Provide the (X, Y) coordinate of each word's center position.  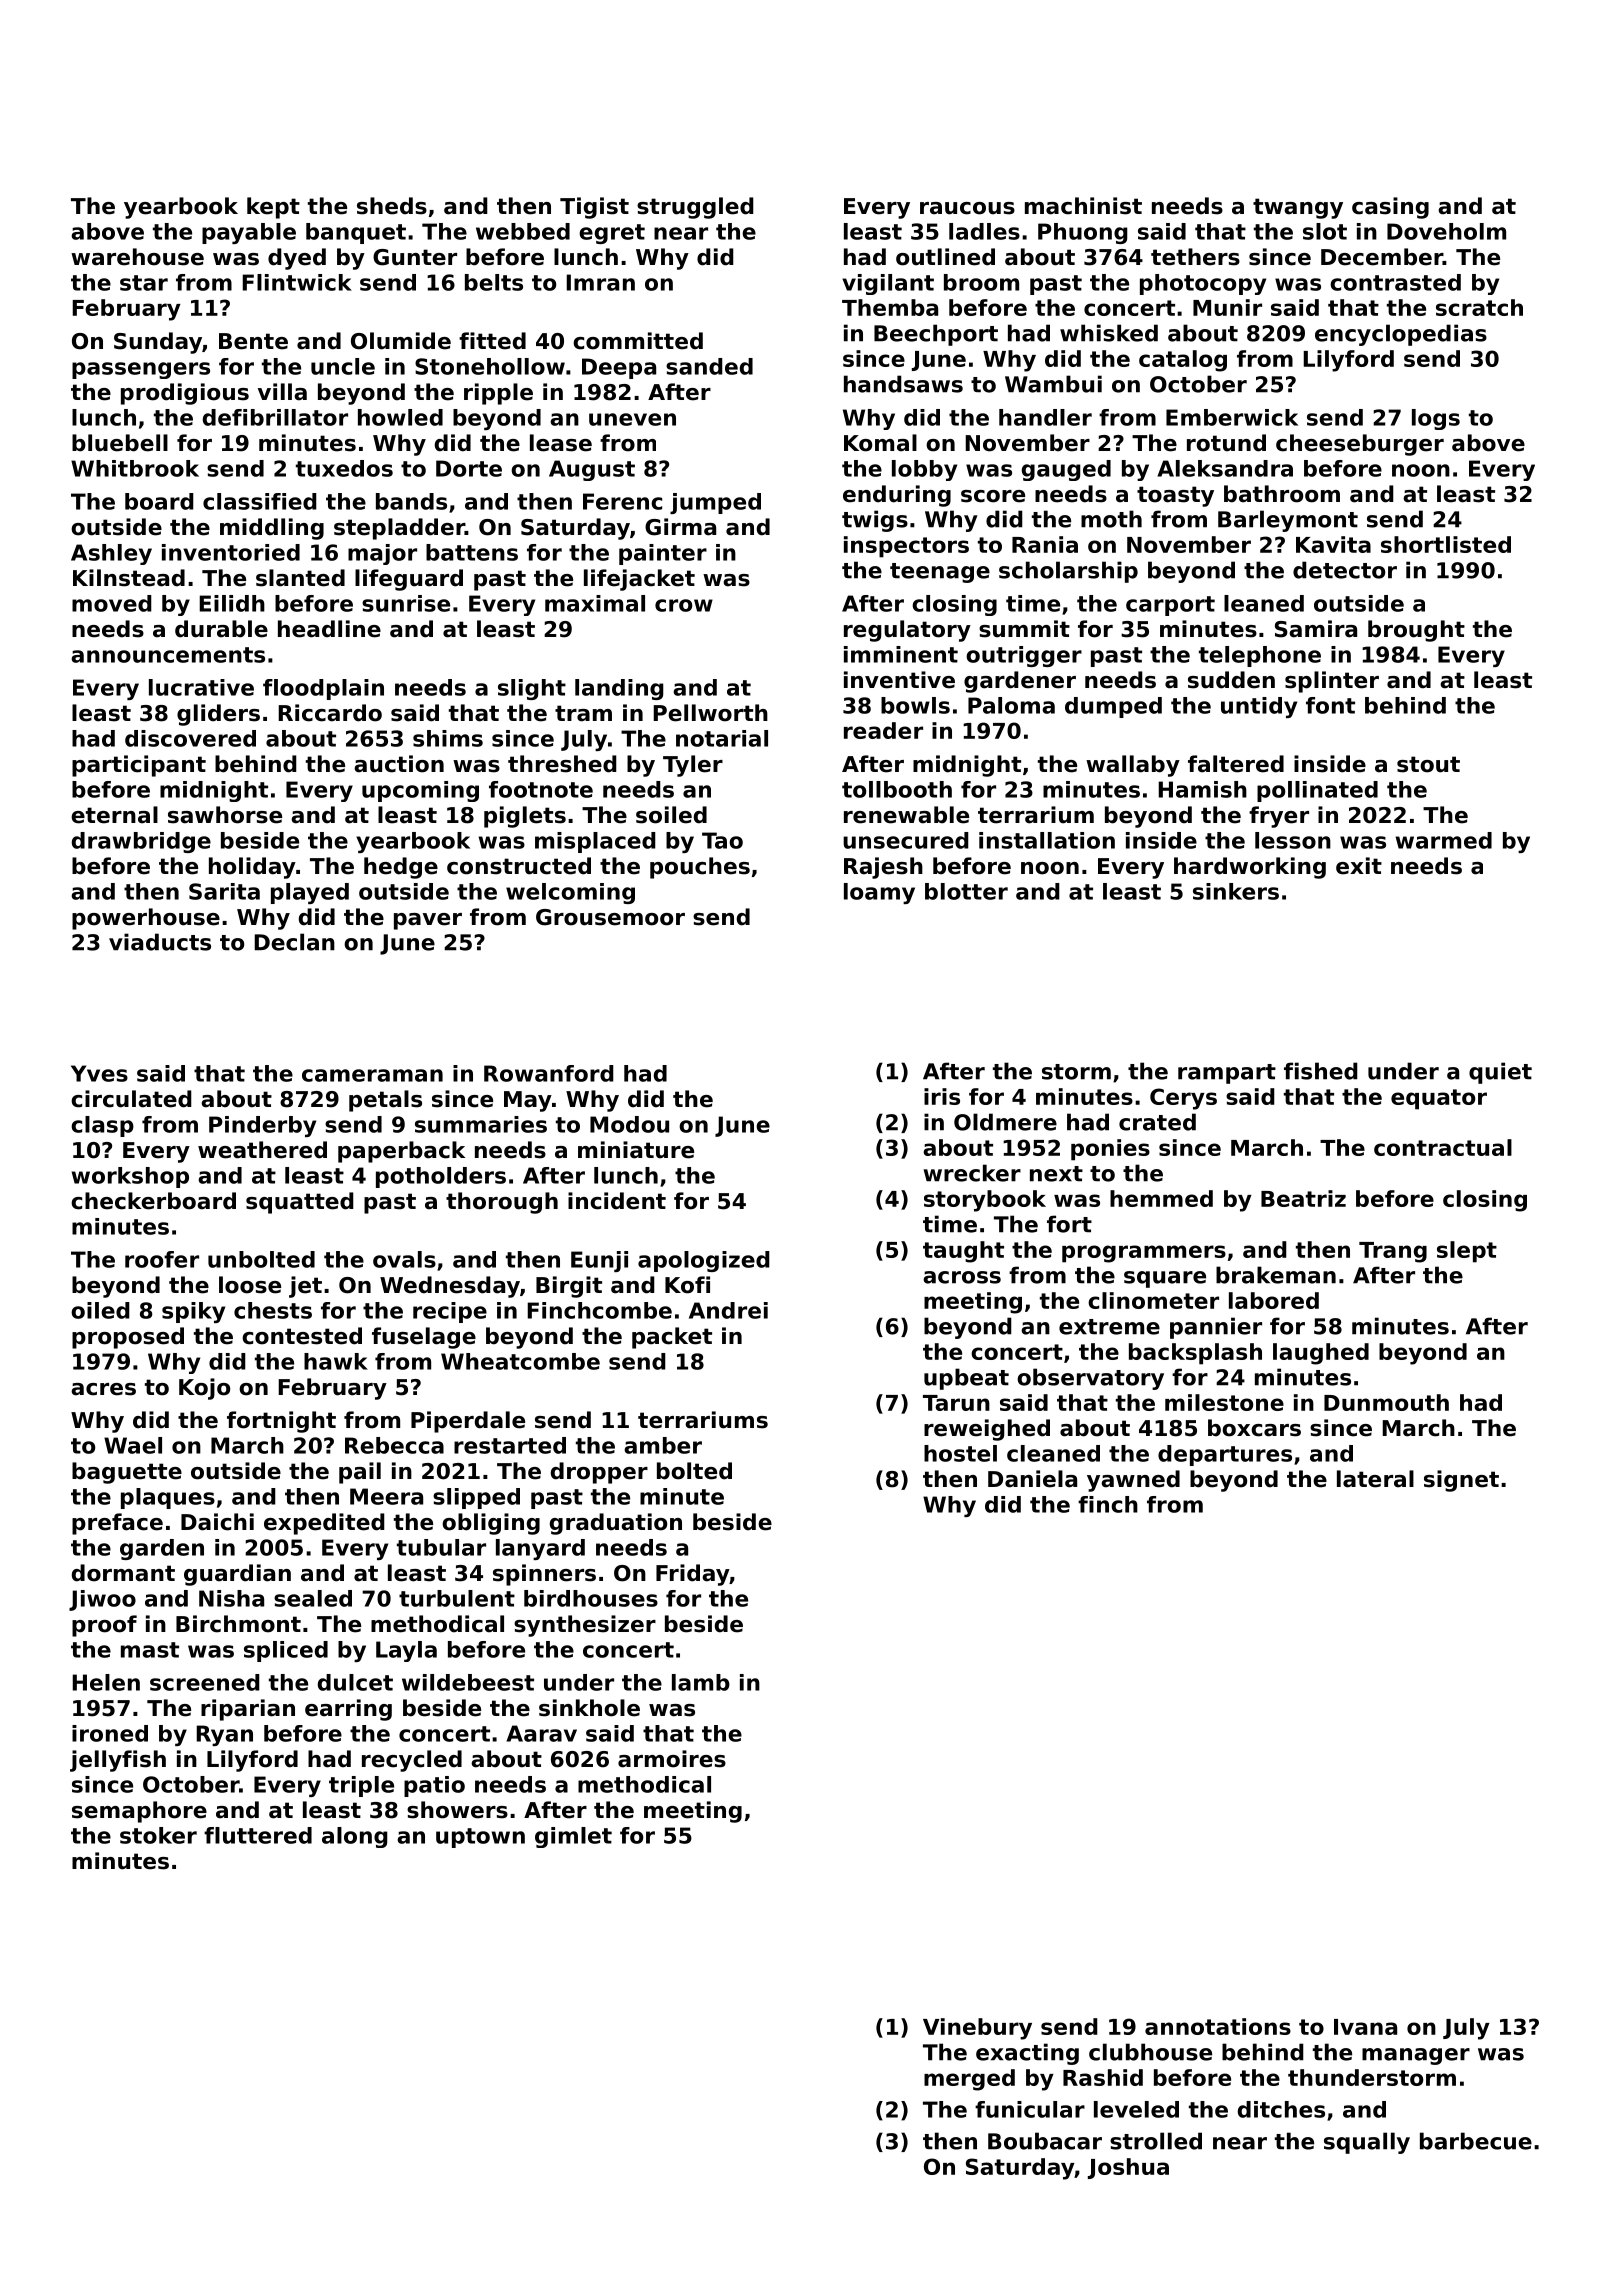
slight (532, 689)
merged (969, 2080)
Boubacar (1045, 2141)
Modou (629, 1124)
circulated (131, 1099)
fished (1321, 1071)
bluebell (120, 443)
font (1330, 705)
